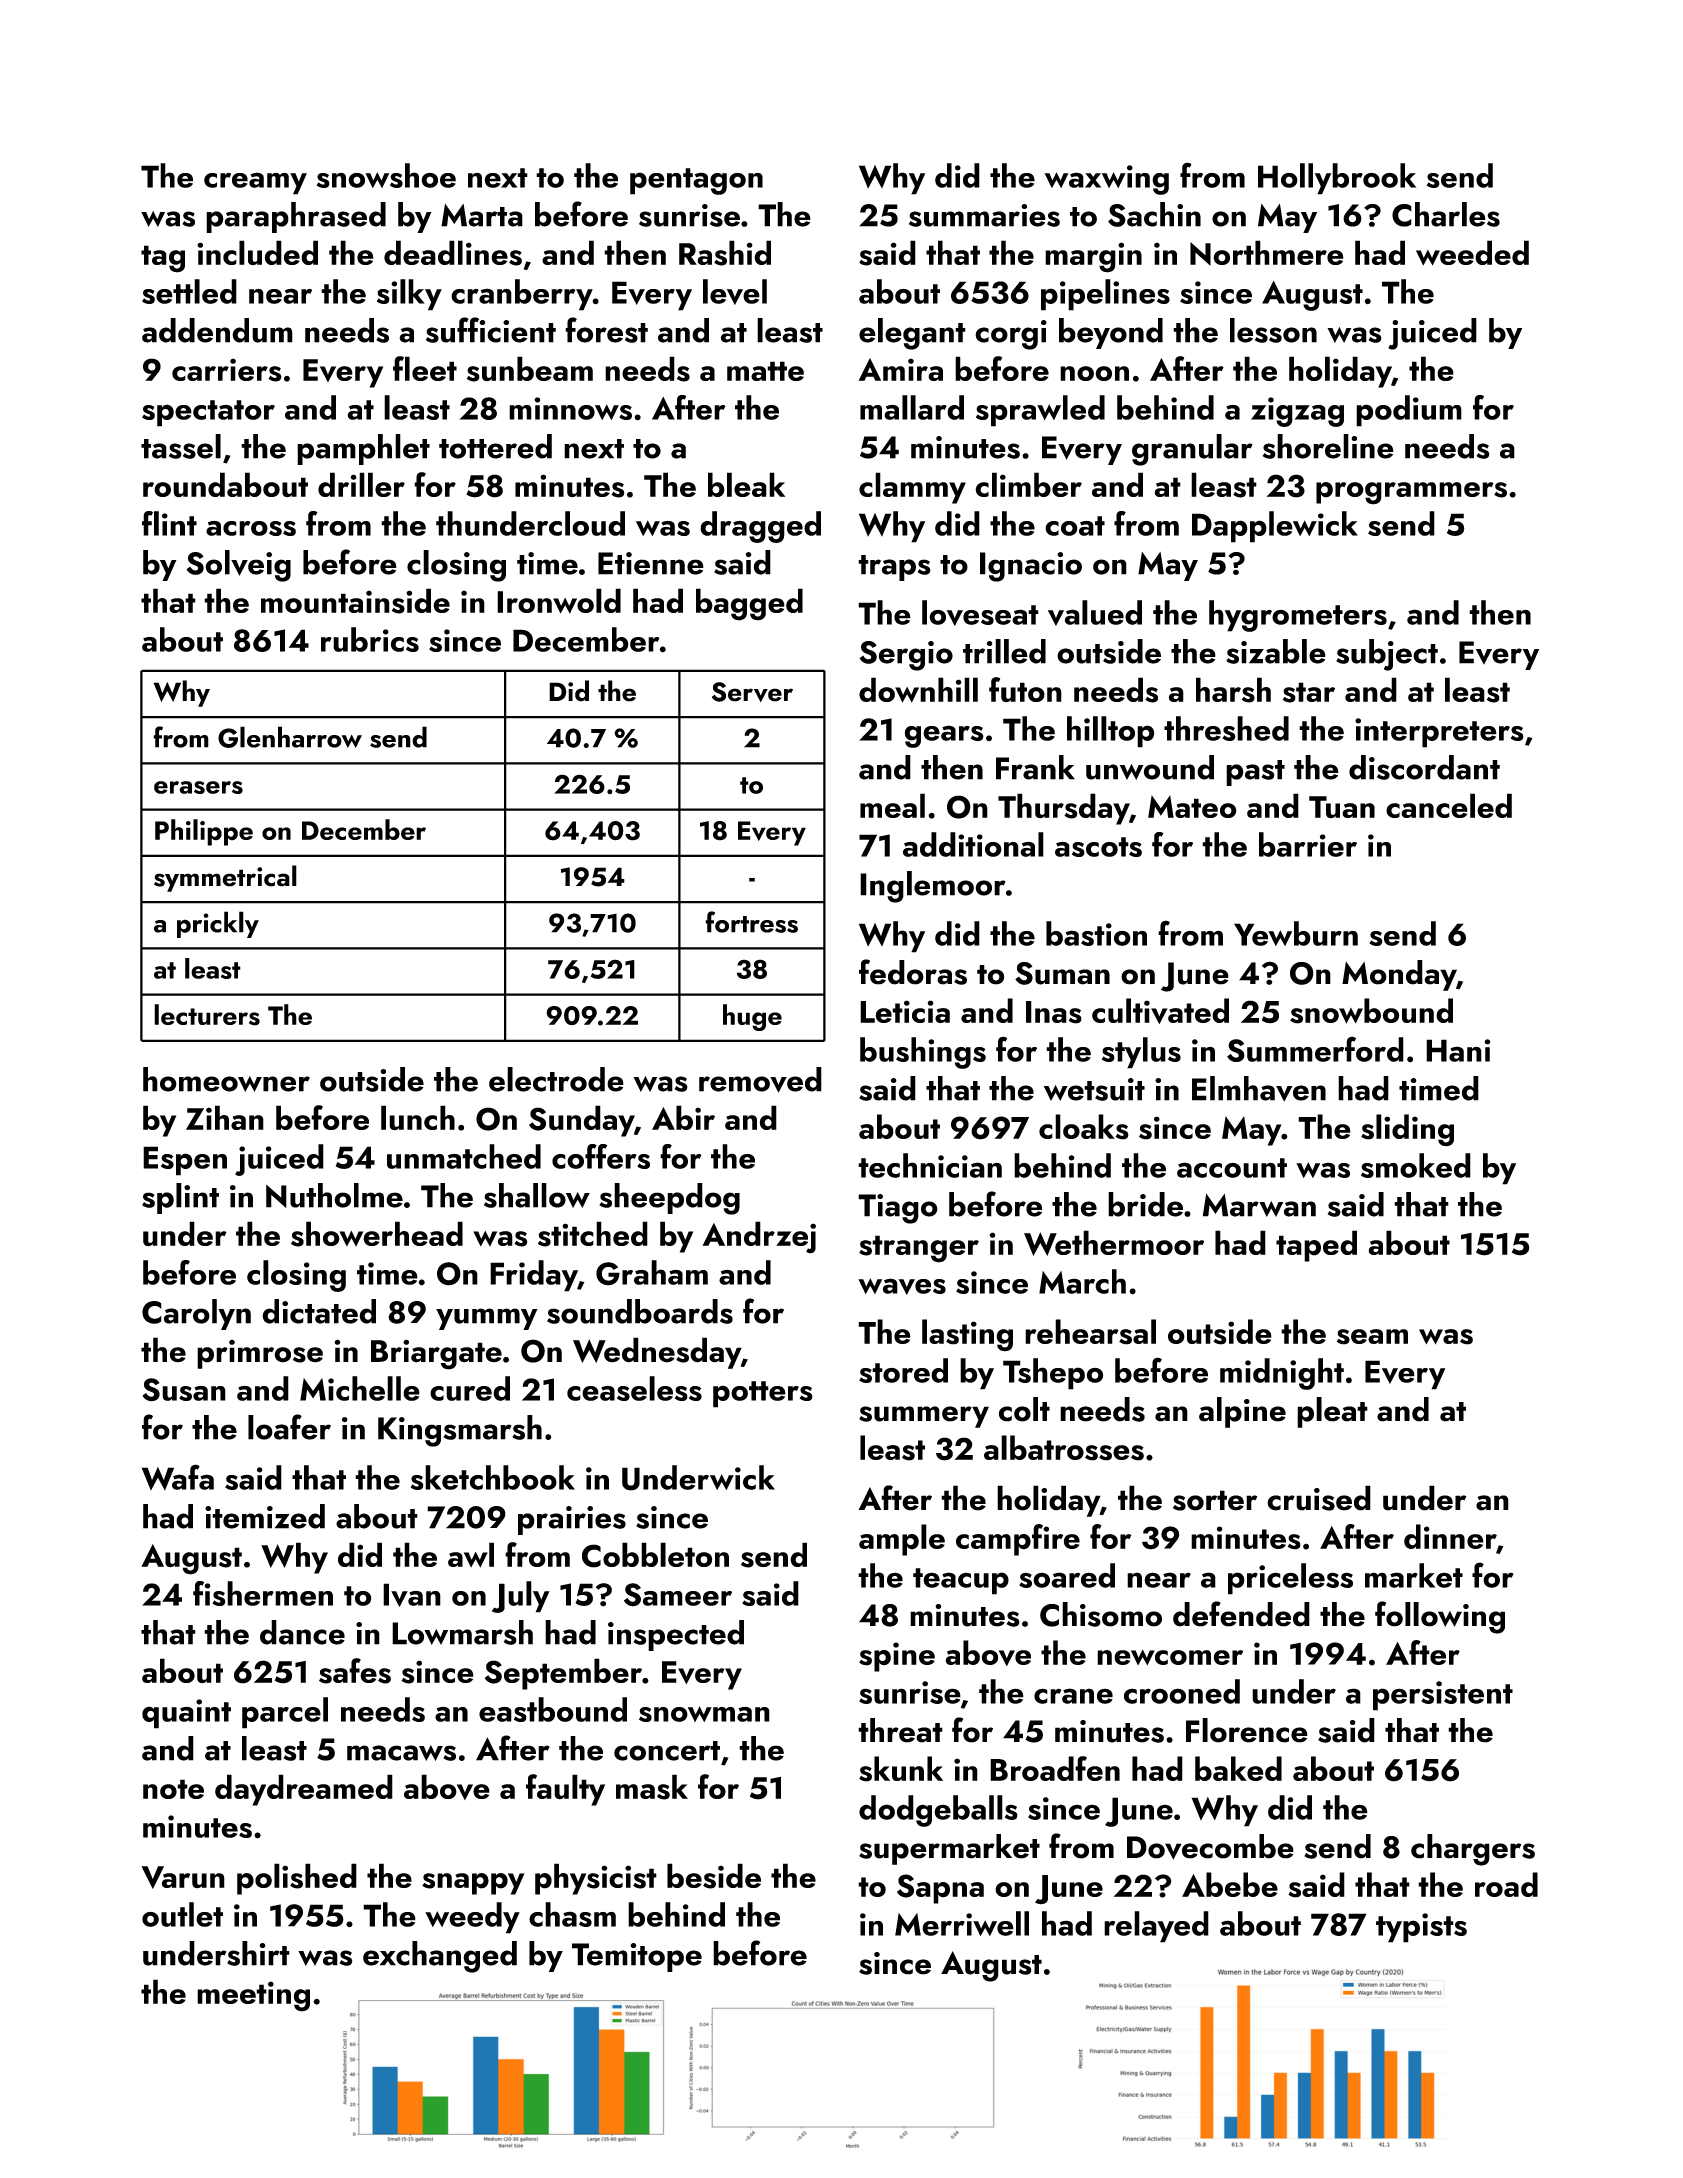  Describe the element at coordinates (473, 1884) in the document. I see `snappy` at that location.
